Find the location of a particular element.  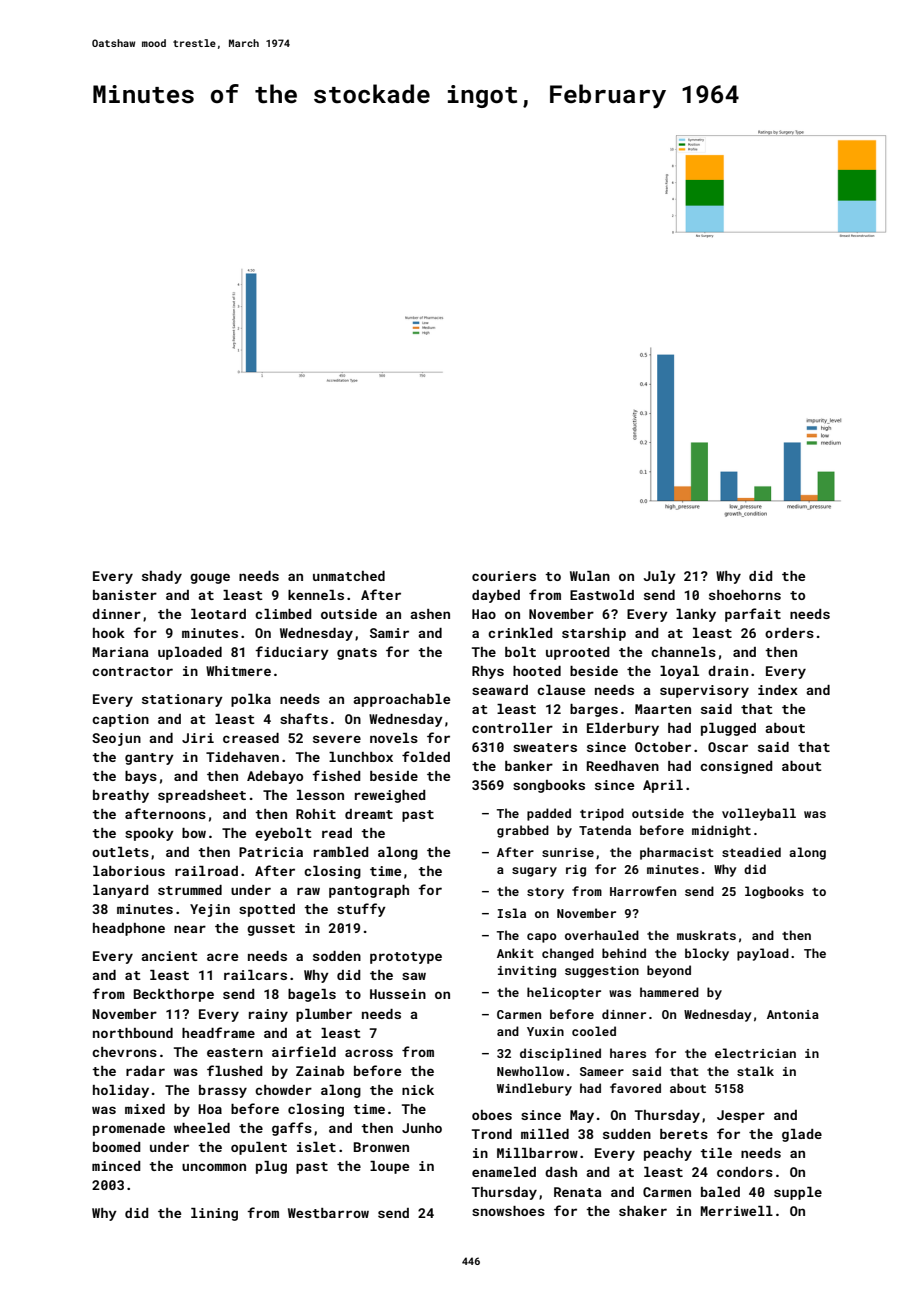

unmatched is located at coordinates (349, 576).
